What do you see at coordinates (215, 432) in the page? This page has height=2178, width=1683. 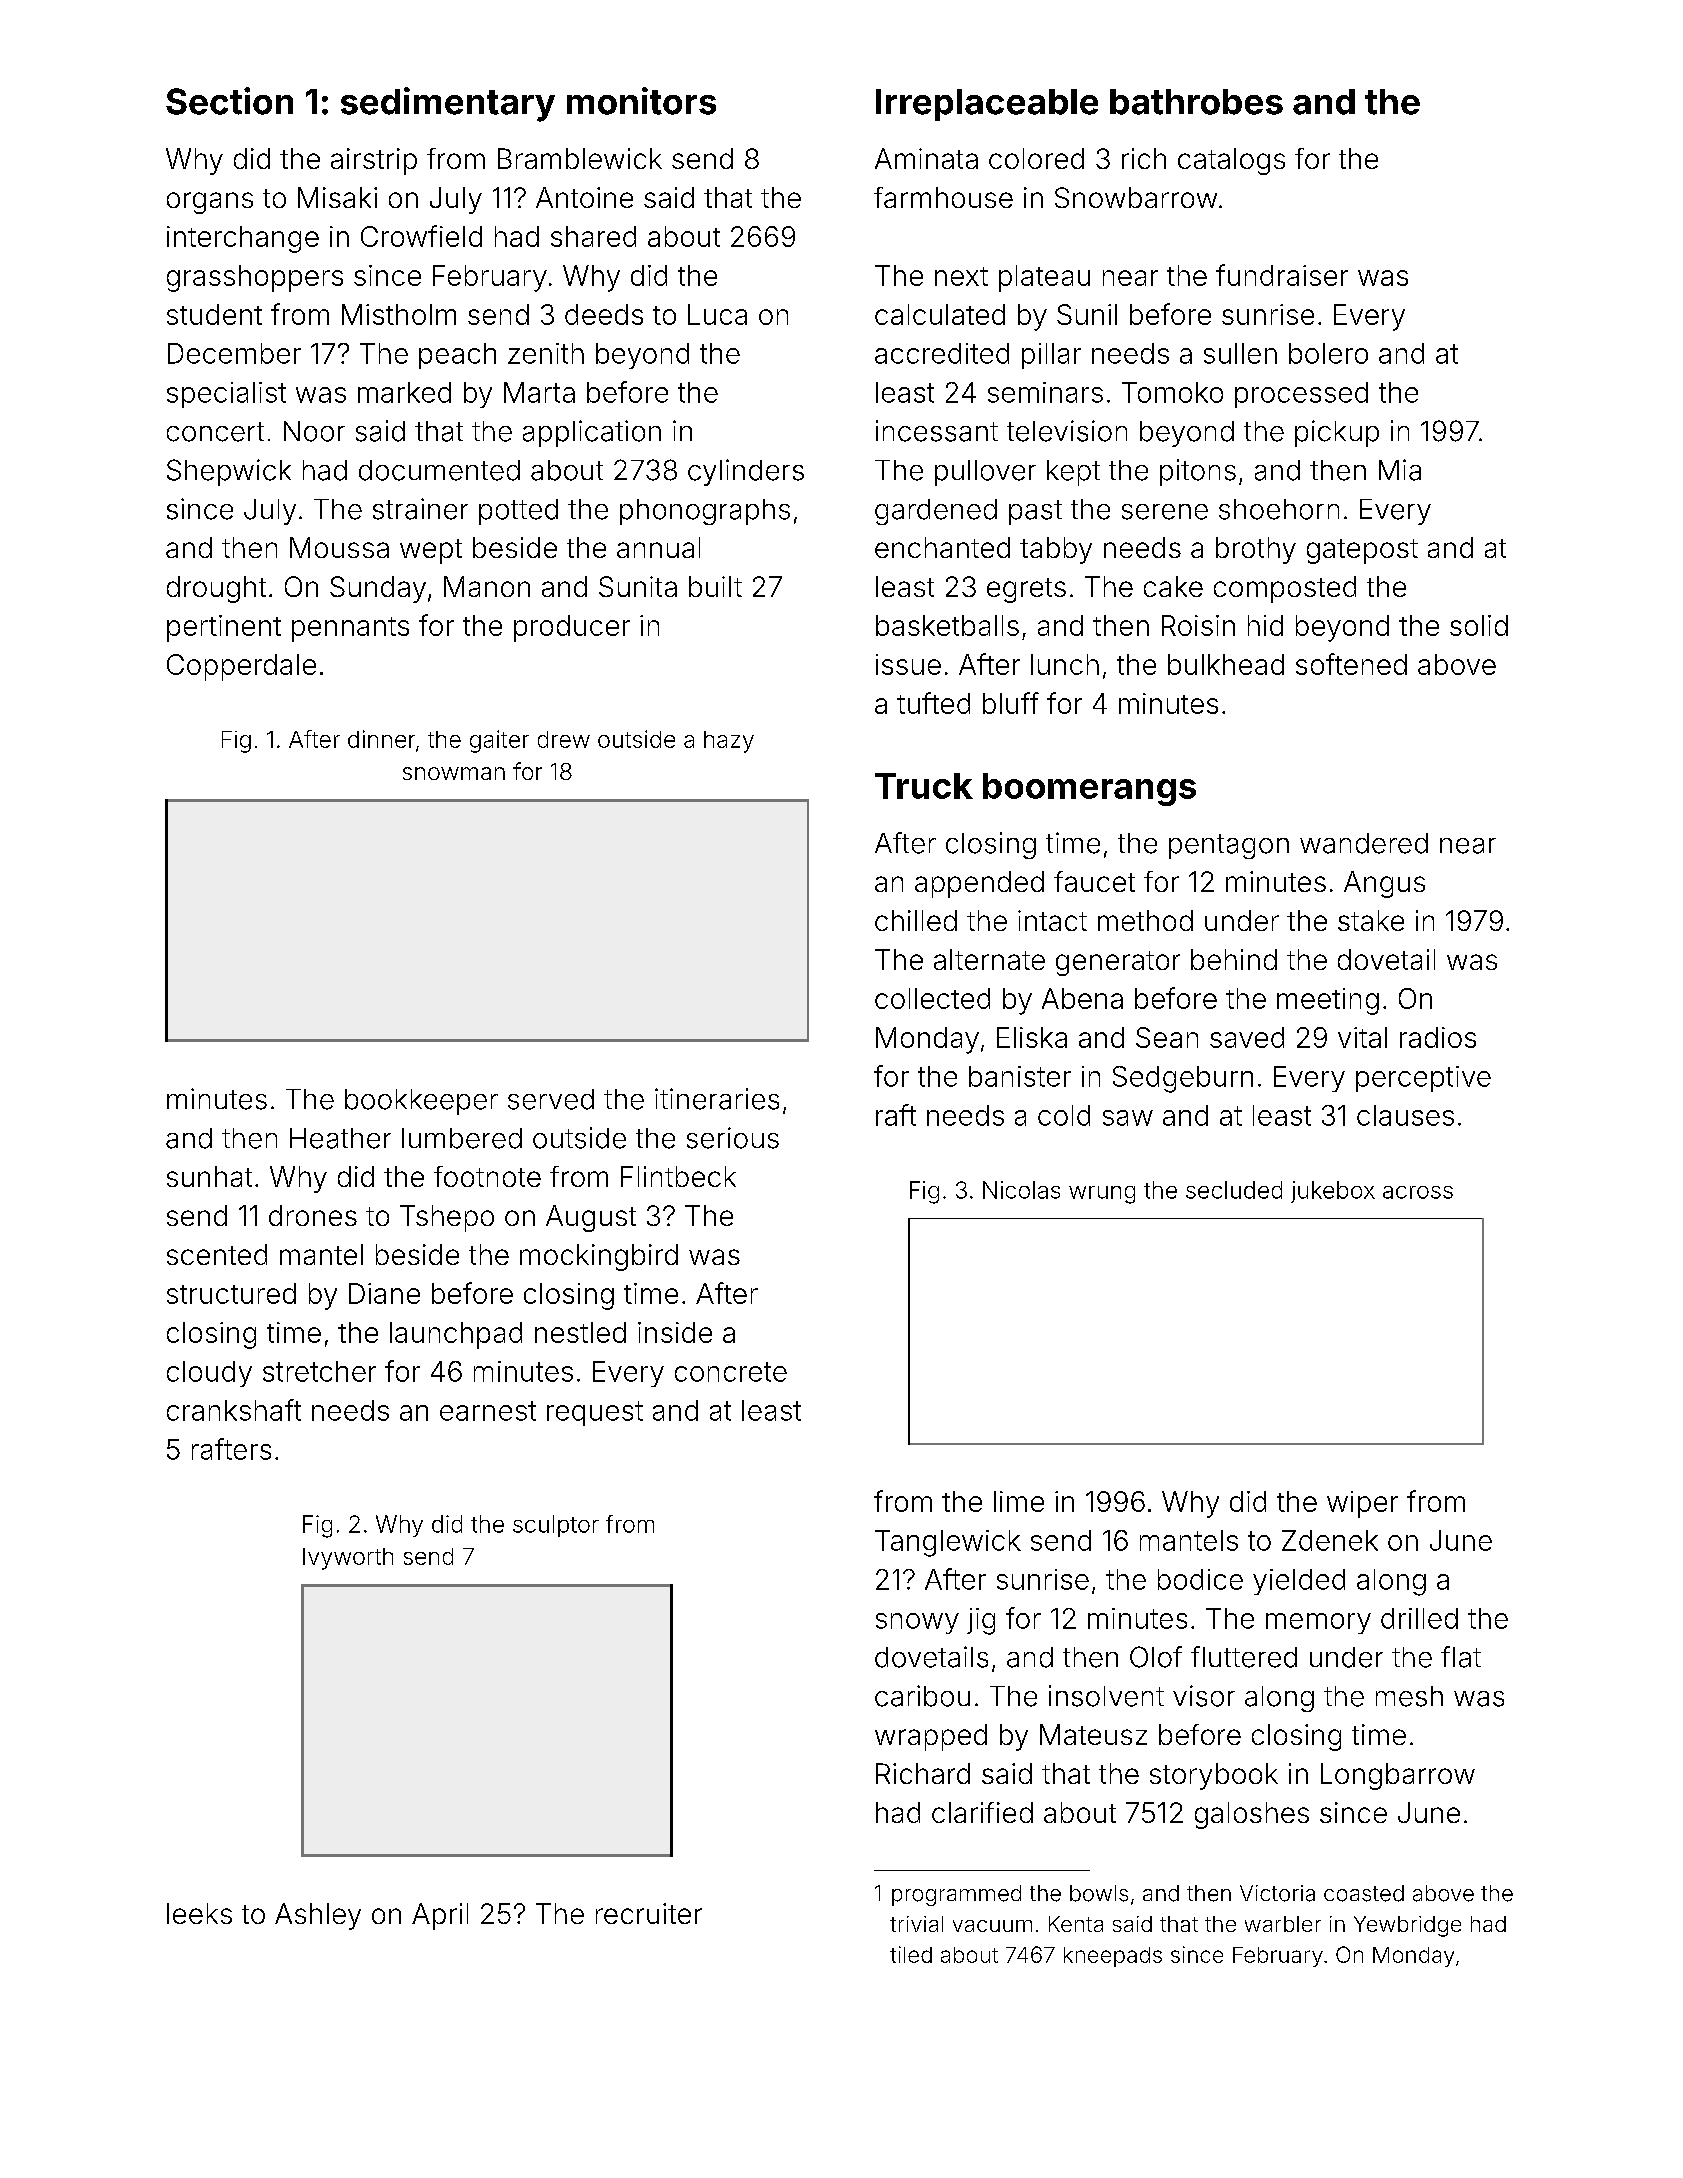 I see `concert` at bounding box center [215, 432].
